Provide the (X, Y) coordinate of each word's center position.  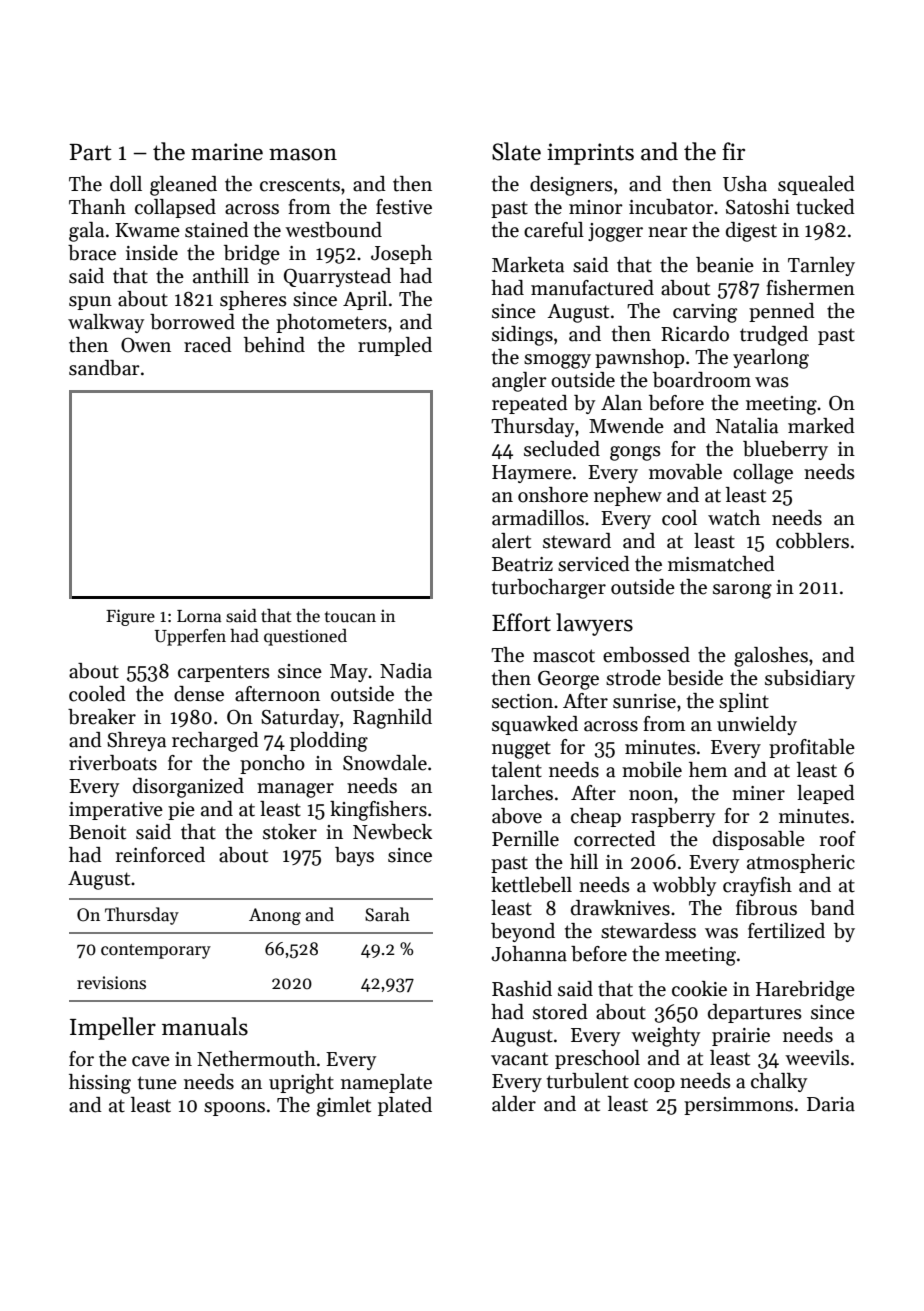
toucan (350, 616)
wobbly (684, 886)
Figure (130, 617)
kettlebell (531, 885)
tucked (825, 207)
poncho (272, 764)
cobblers (812, 541)
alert (511, 541)
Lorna (199, 616)
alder (514, 1104)
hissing (100, 1084)
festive (404, 207)
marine (227, 152)
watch (734, 518)
